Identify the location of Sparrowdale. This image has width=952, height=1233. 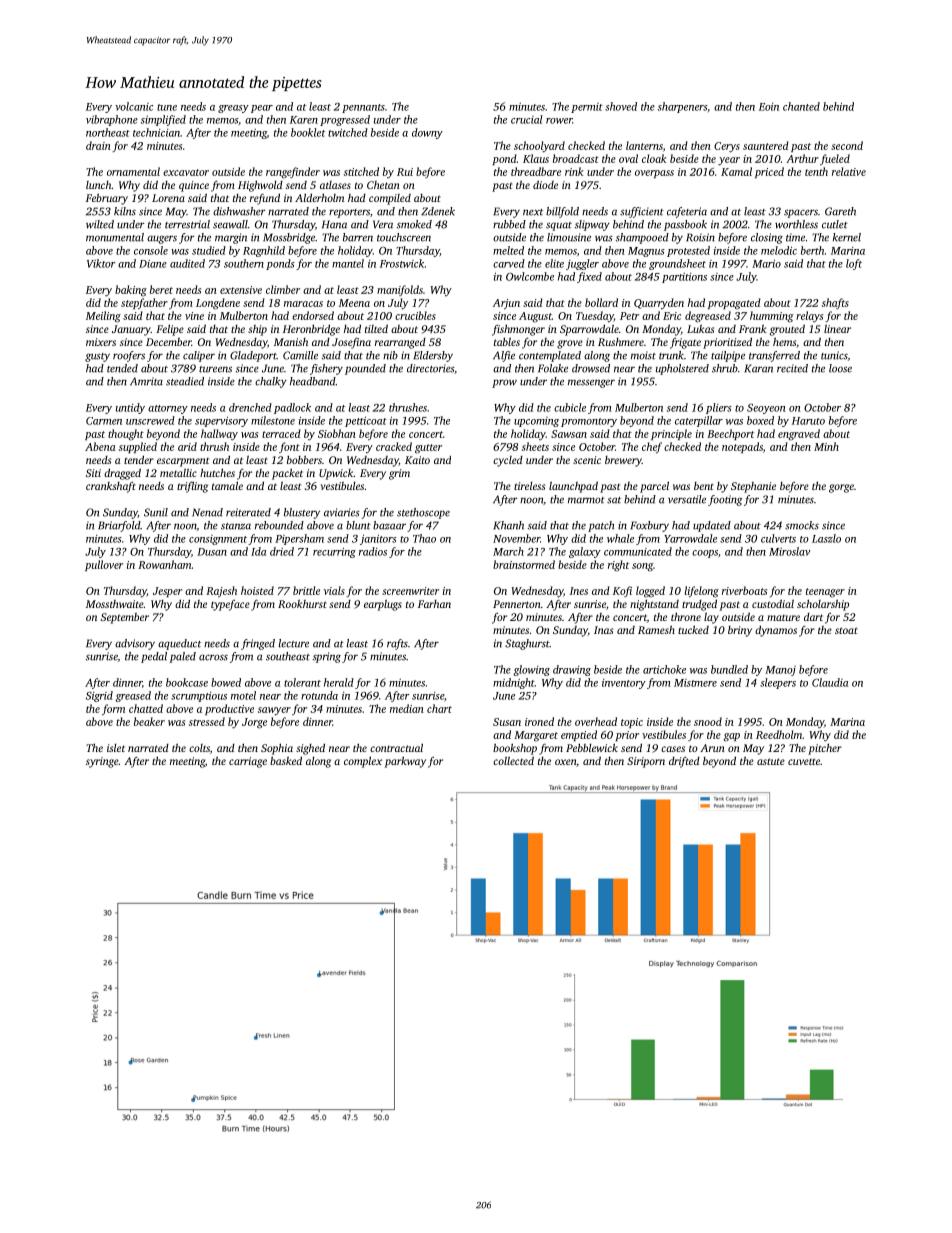
(589, 330).
